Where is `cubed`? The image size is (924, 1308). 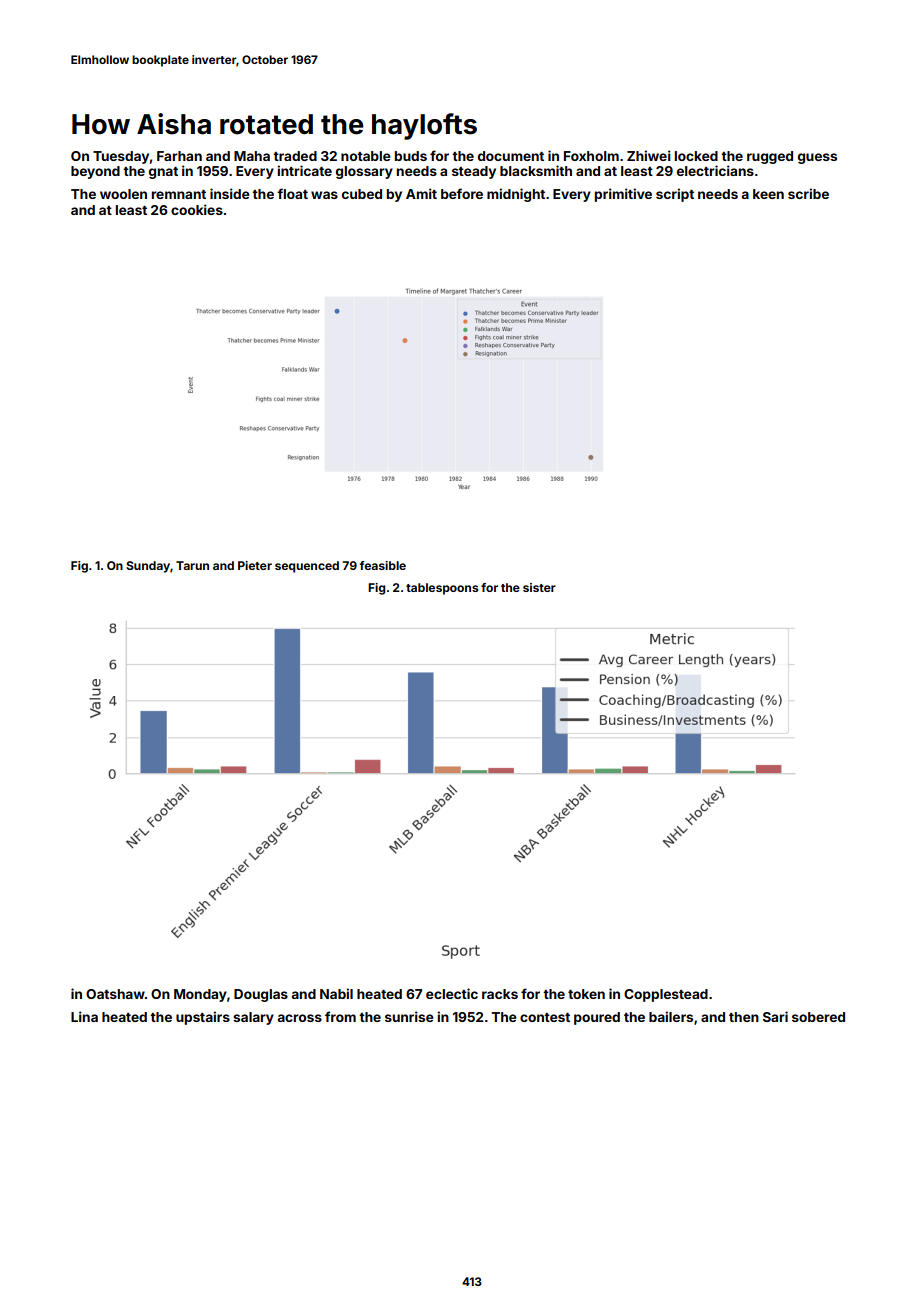 cubed is located at coordinates (362, 194).
